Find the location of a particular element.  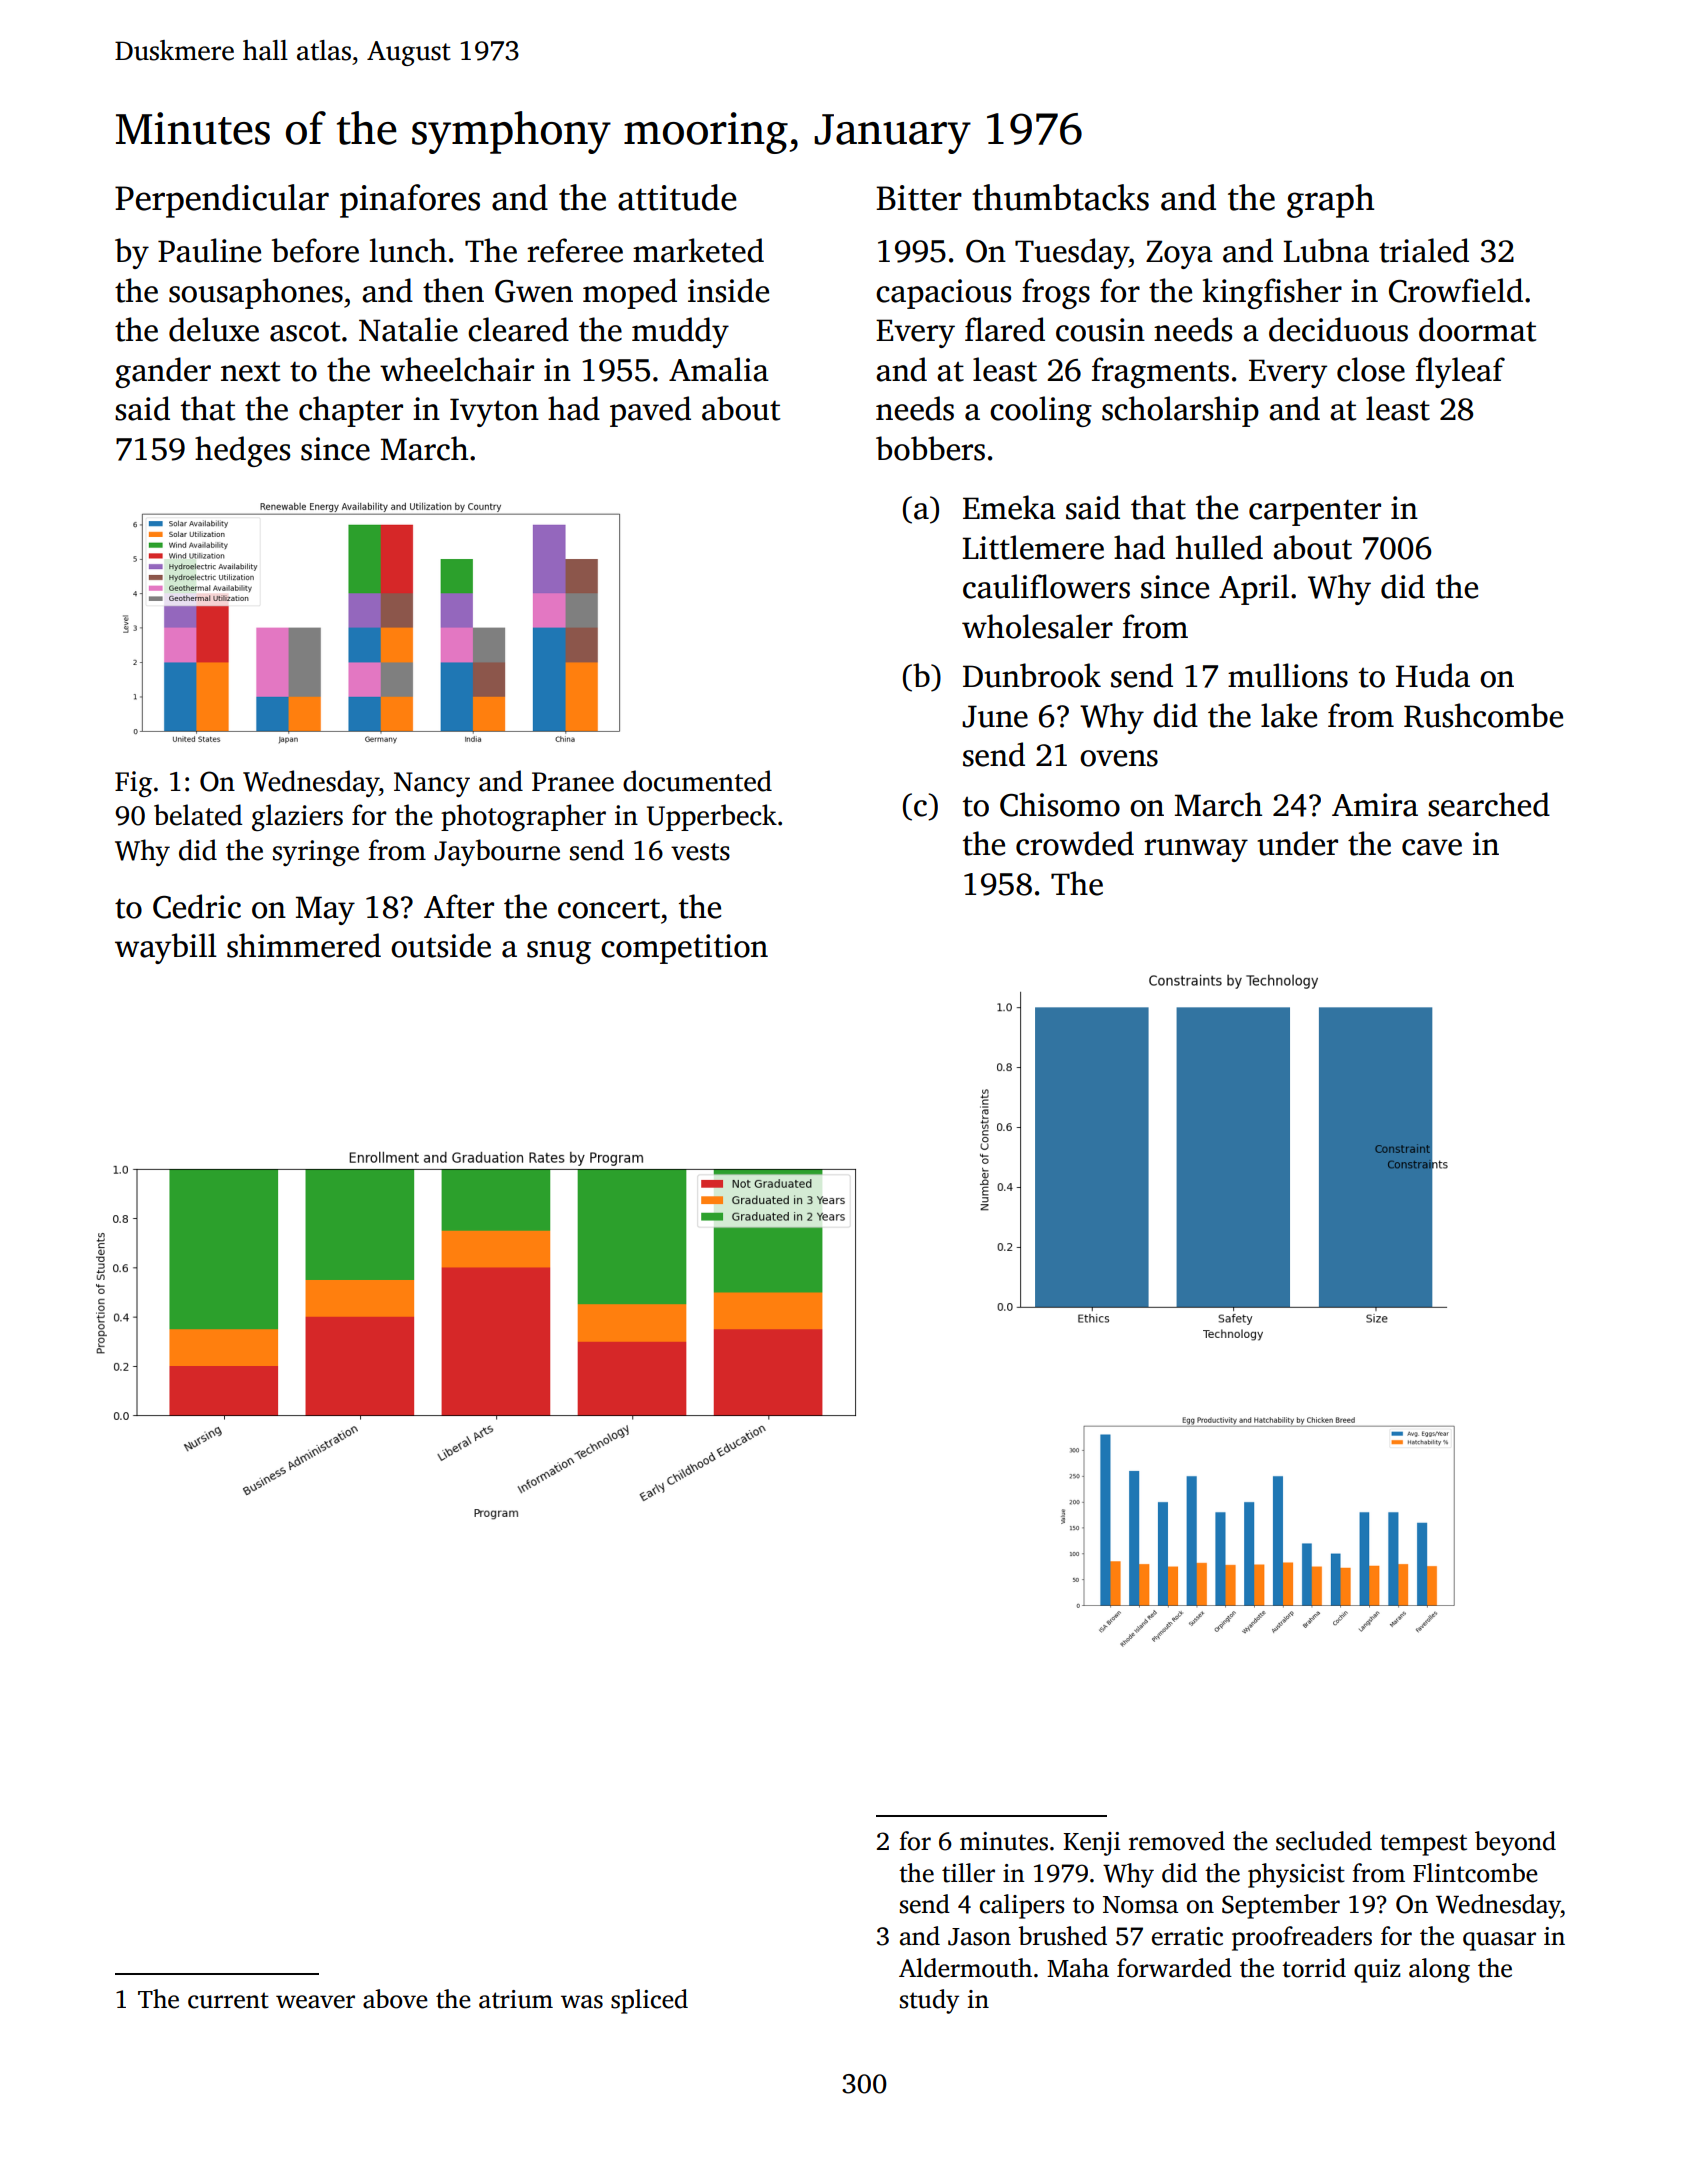

atrium is located at coordinates (516, 1999).
